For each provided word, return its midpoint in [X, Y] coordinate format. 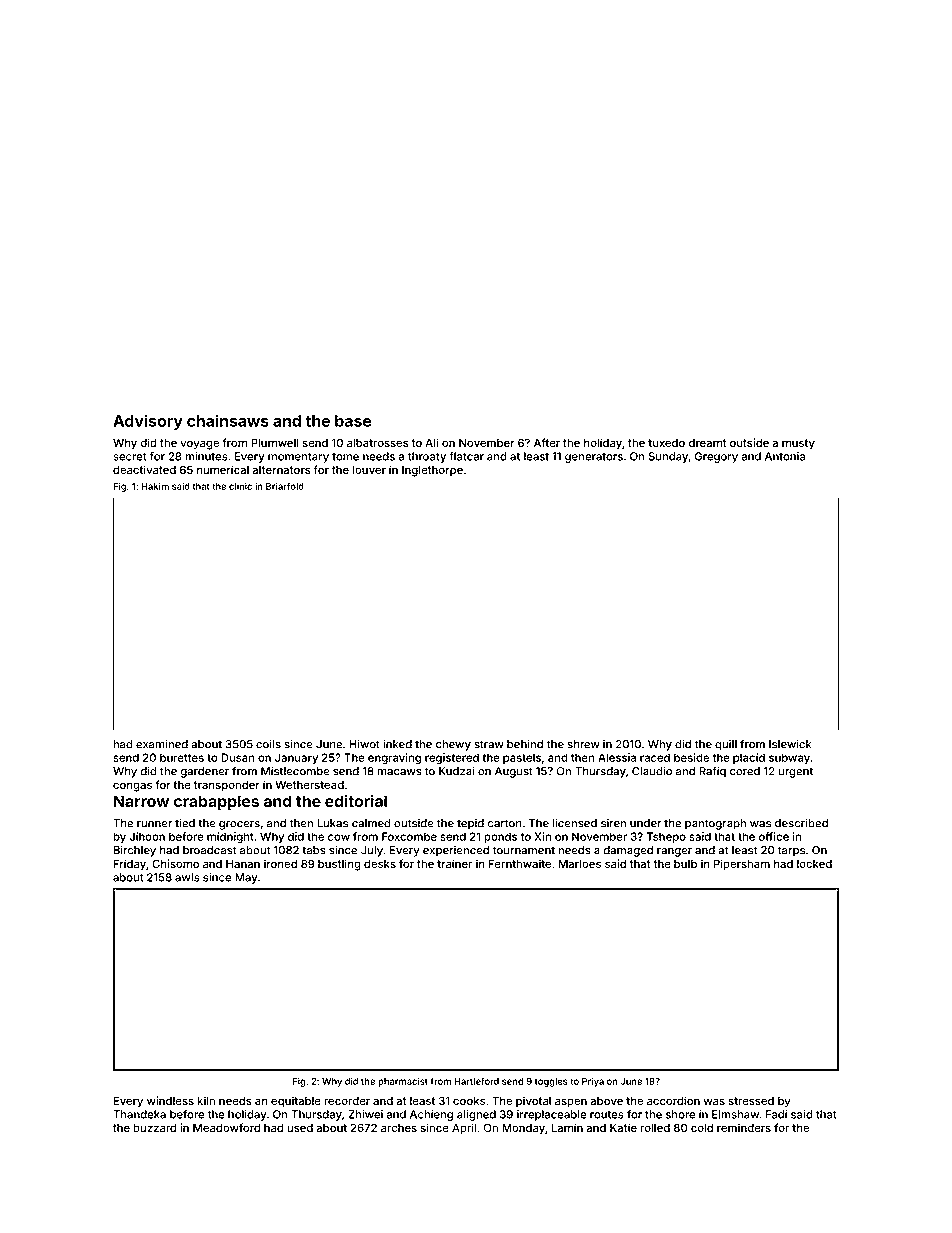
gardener [204, 772]
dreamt [707, 443]
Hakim [155, 486]
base [353, 421]
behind [525, 744]
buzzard [155, 1127]
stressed [751, 1101]
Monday [523, 1129]
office [774, 836]
